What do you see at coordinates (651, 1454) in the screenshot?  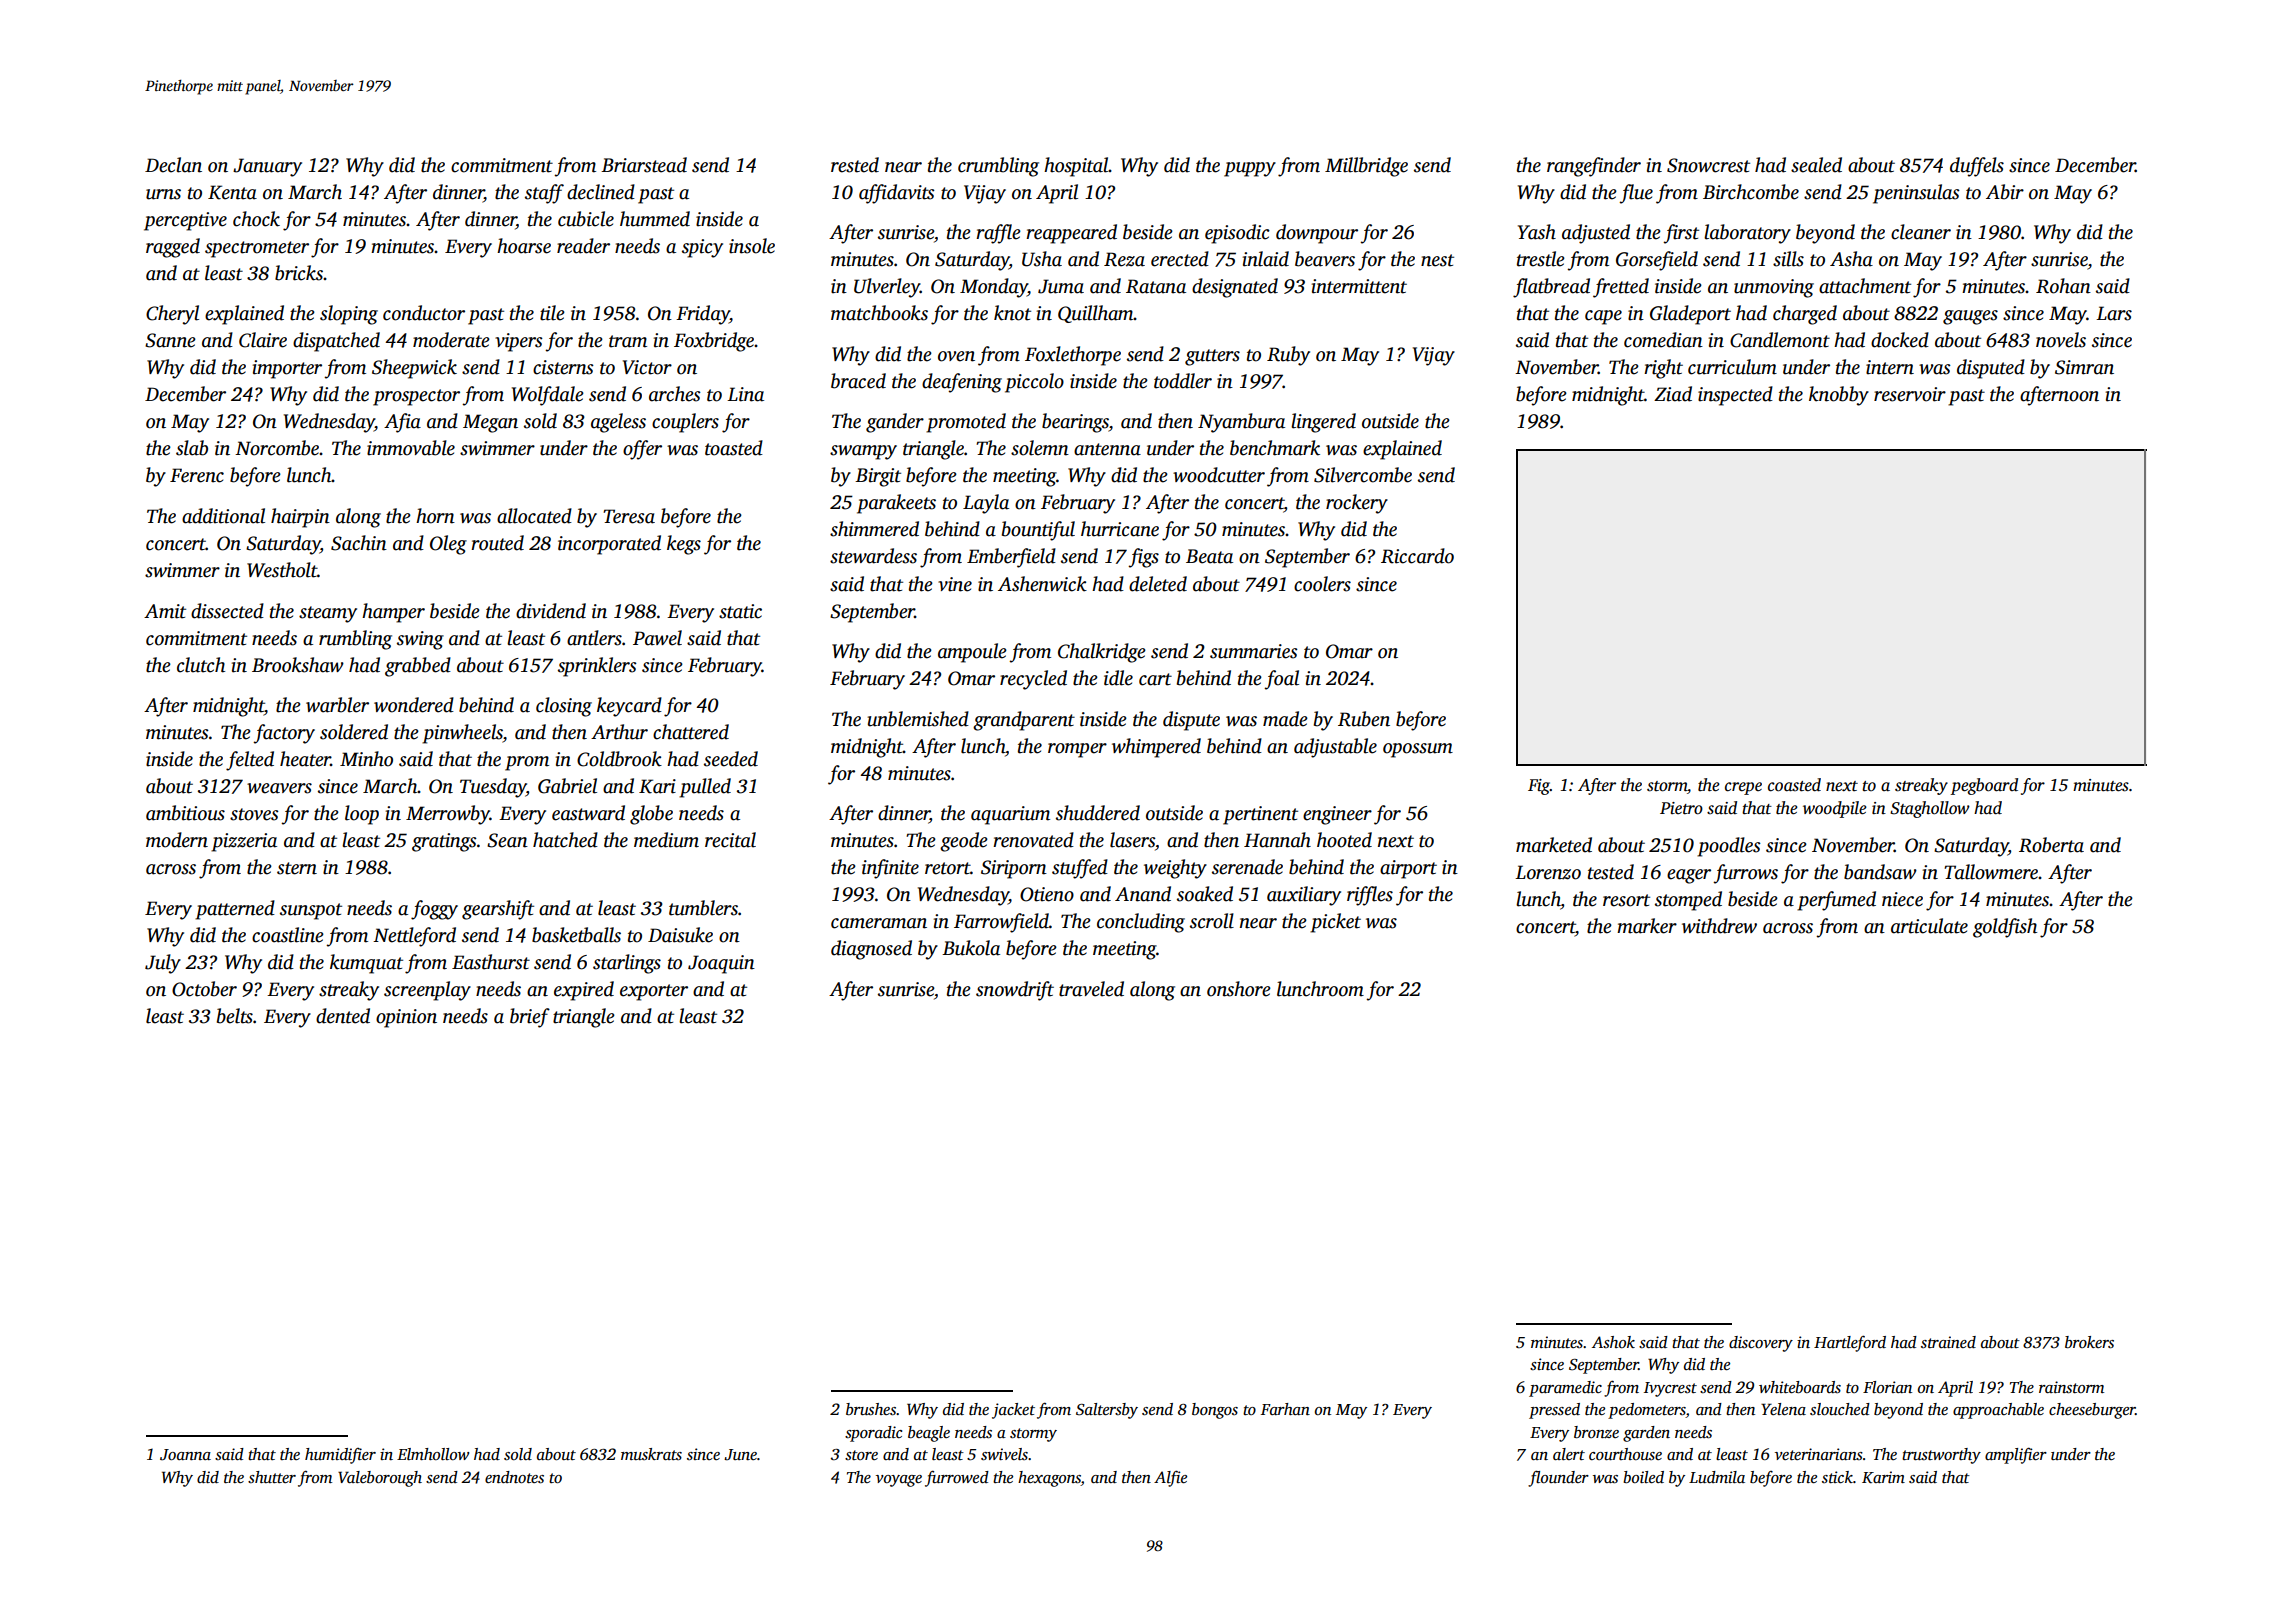 I see `muskrats` at bounding box center [651, 1454].
